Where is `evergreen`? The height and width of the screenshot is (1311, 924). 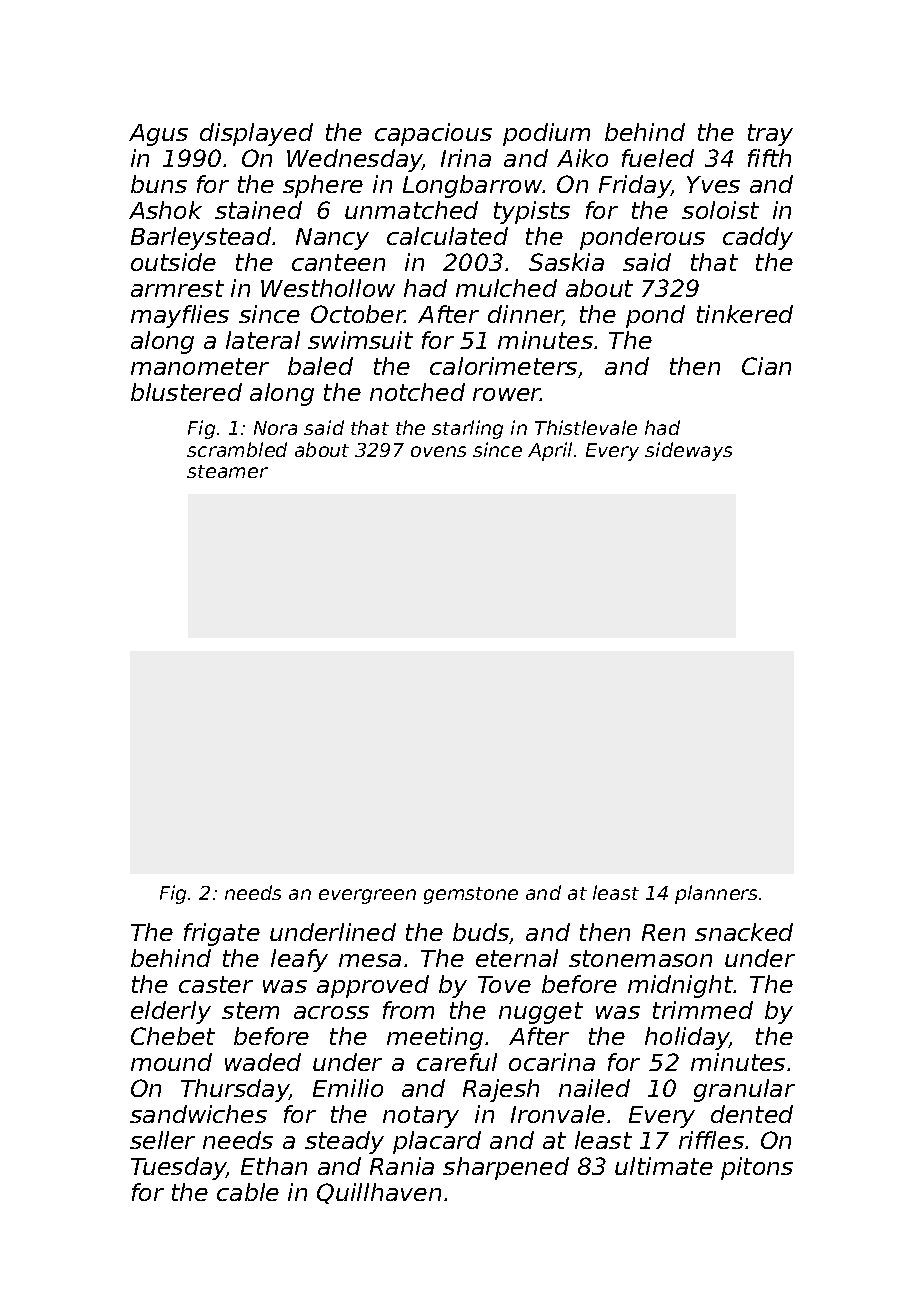 evergreen is located at coordinates (367, 896).
